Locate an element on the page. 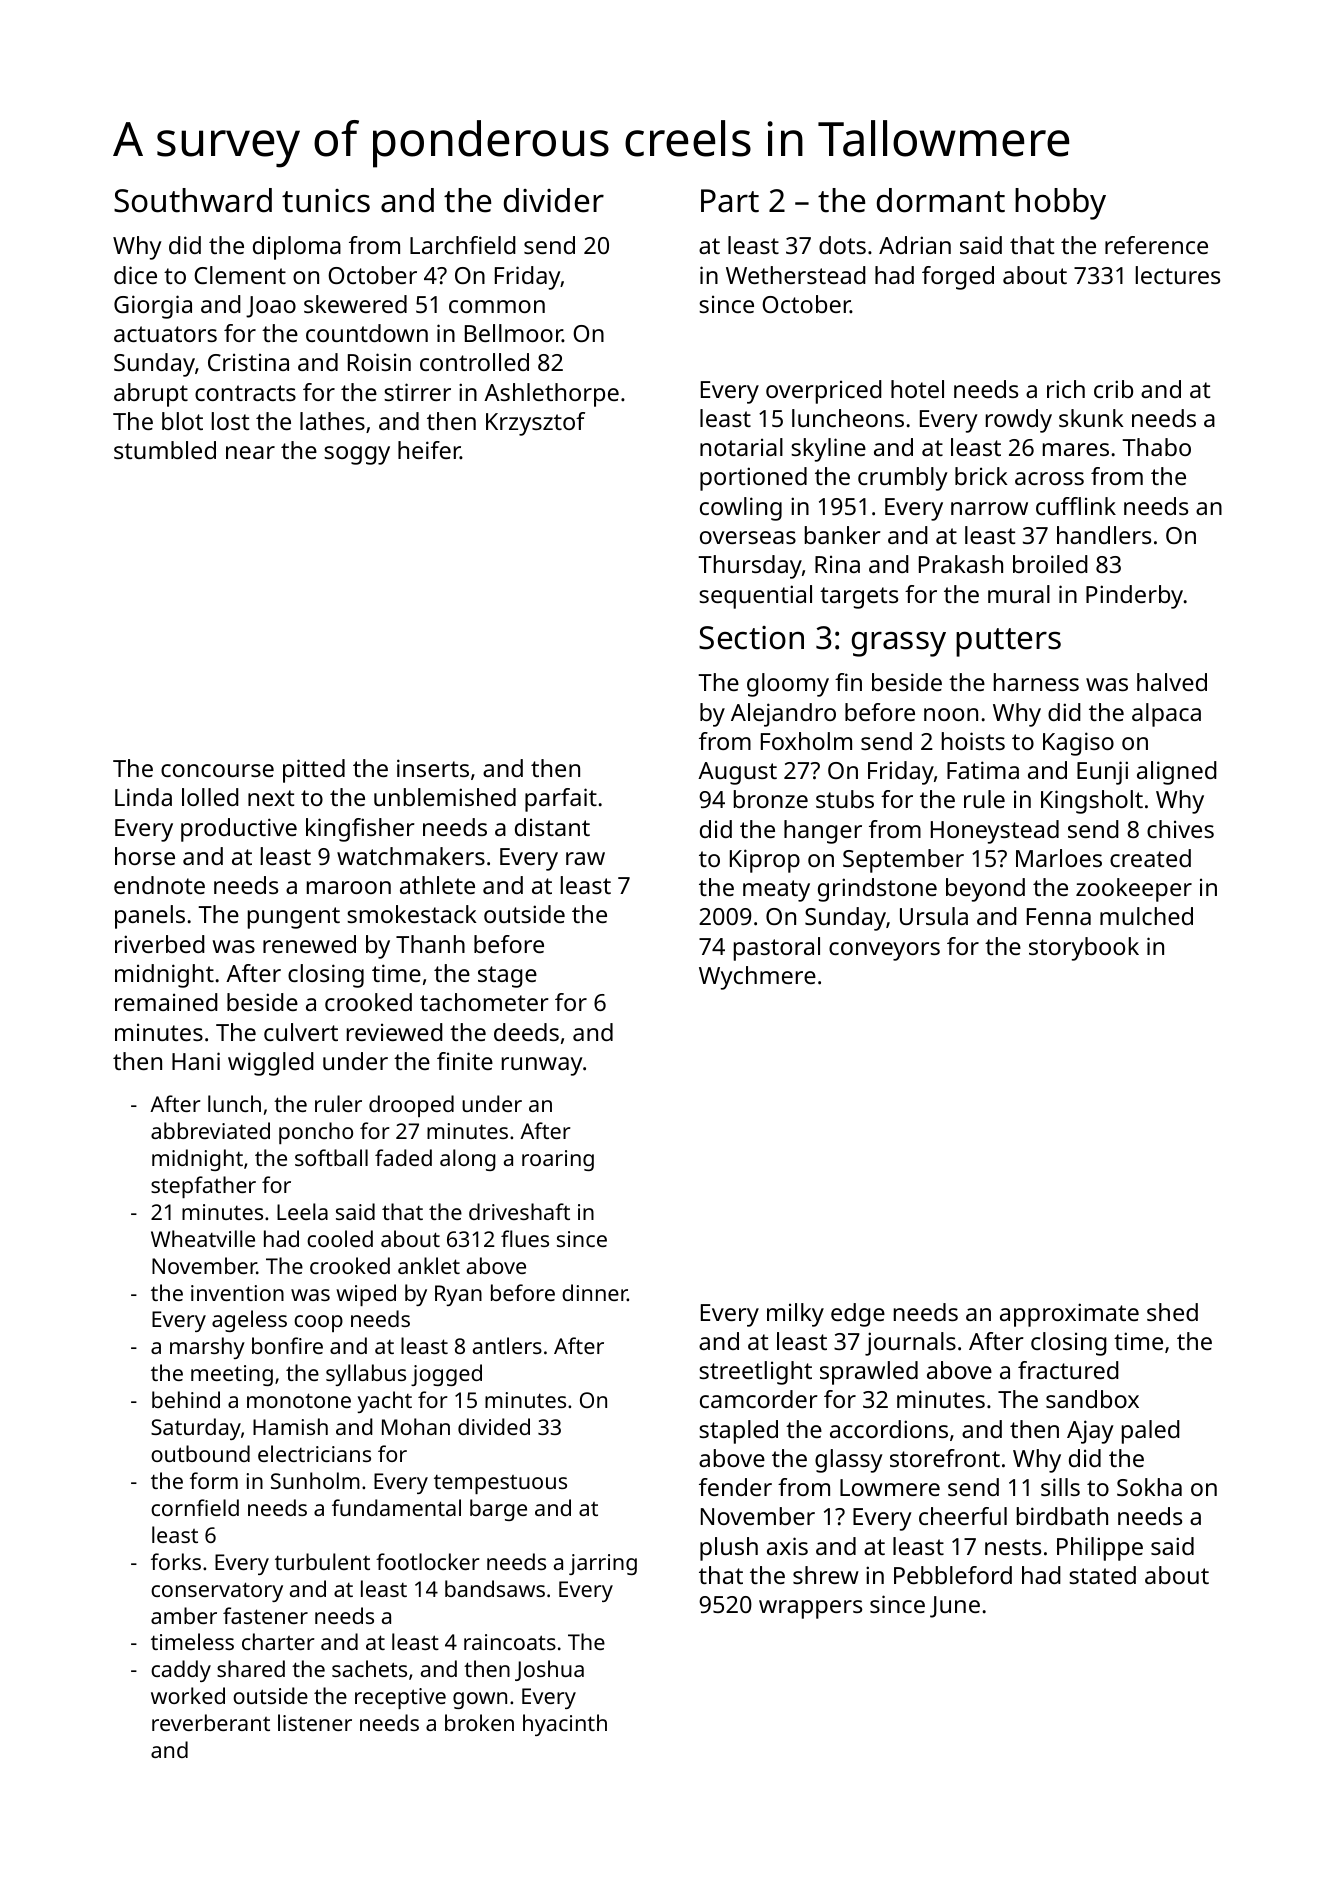  tunics is located at coordinates (326, 201).
